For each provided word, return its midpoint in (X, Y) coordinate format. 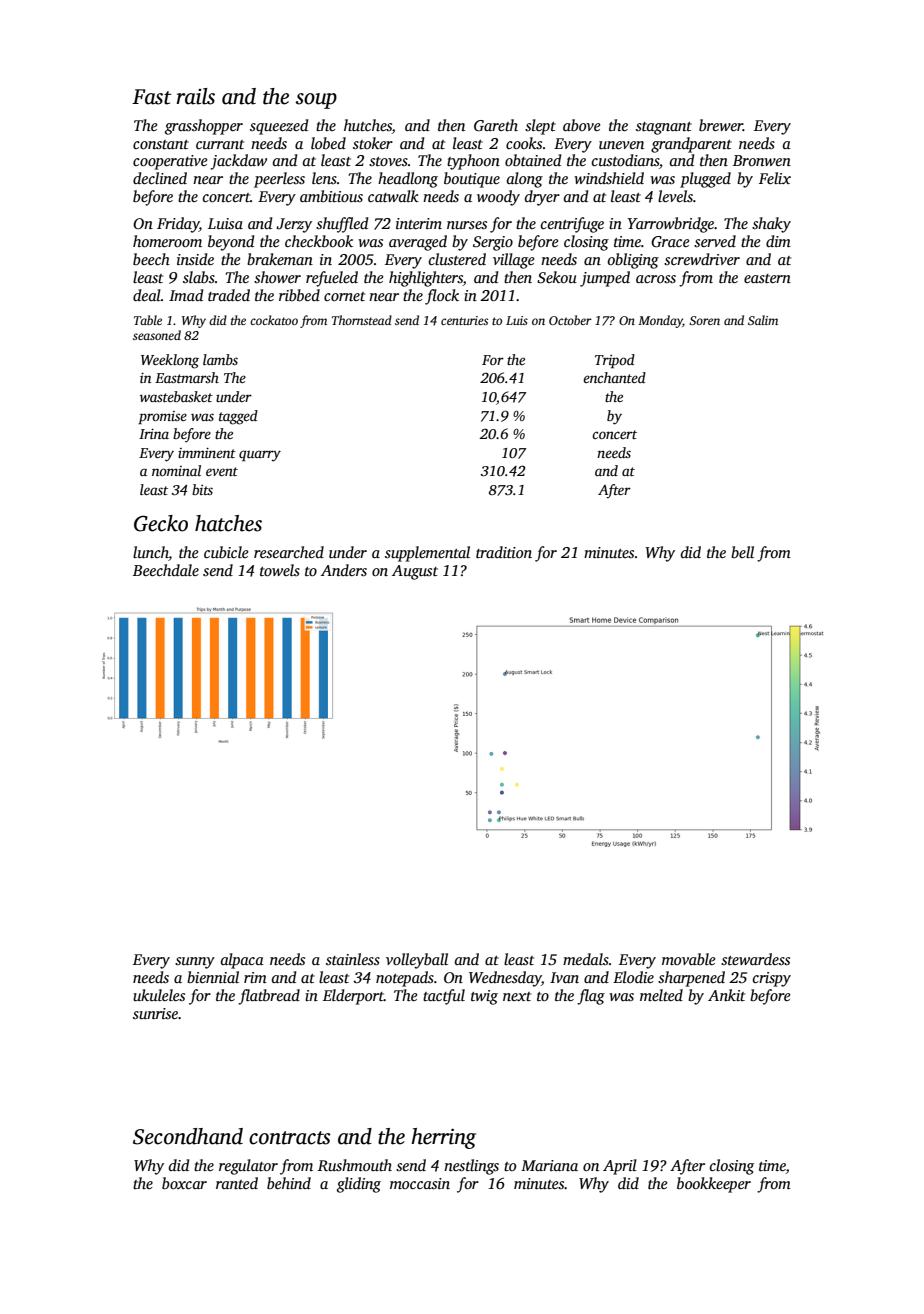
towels (280, 570)
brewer (721, 125)
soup (316, 101)
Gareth (496, 125)
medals (586, 959)
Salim (763, 320)
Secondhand (188, 1136)
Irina (154, 434)
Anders (344, 570)
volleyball (417, 961)
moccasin (420, 1183)
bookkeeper (714, 1185)
